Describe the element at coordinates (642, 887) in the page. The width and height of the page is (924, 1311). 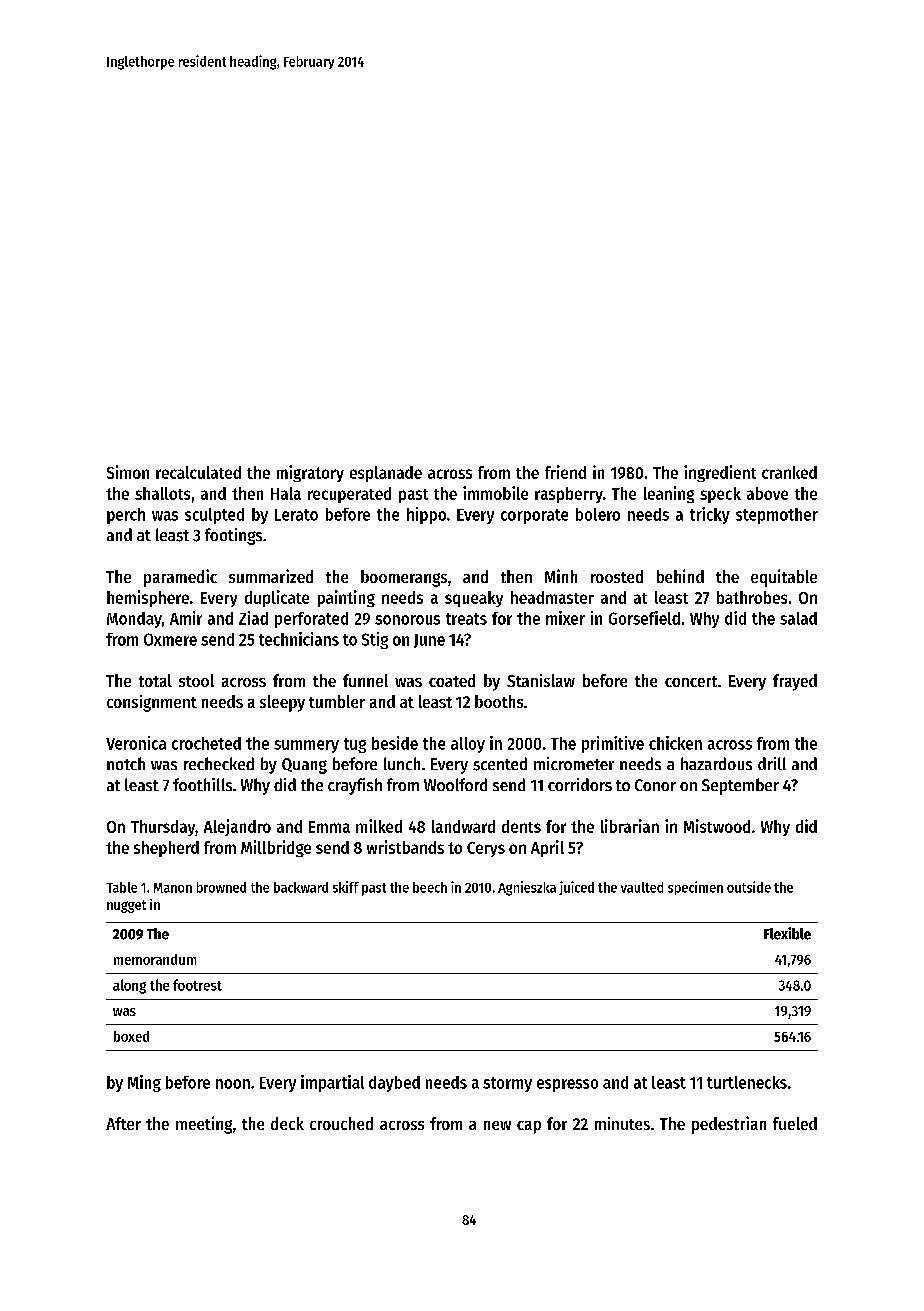
I see `vaulted` at that location.
